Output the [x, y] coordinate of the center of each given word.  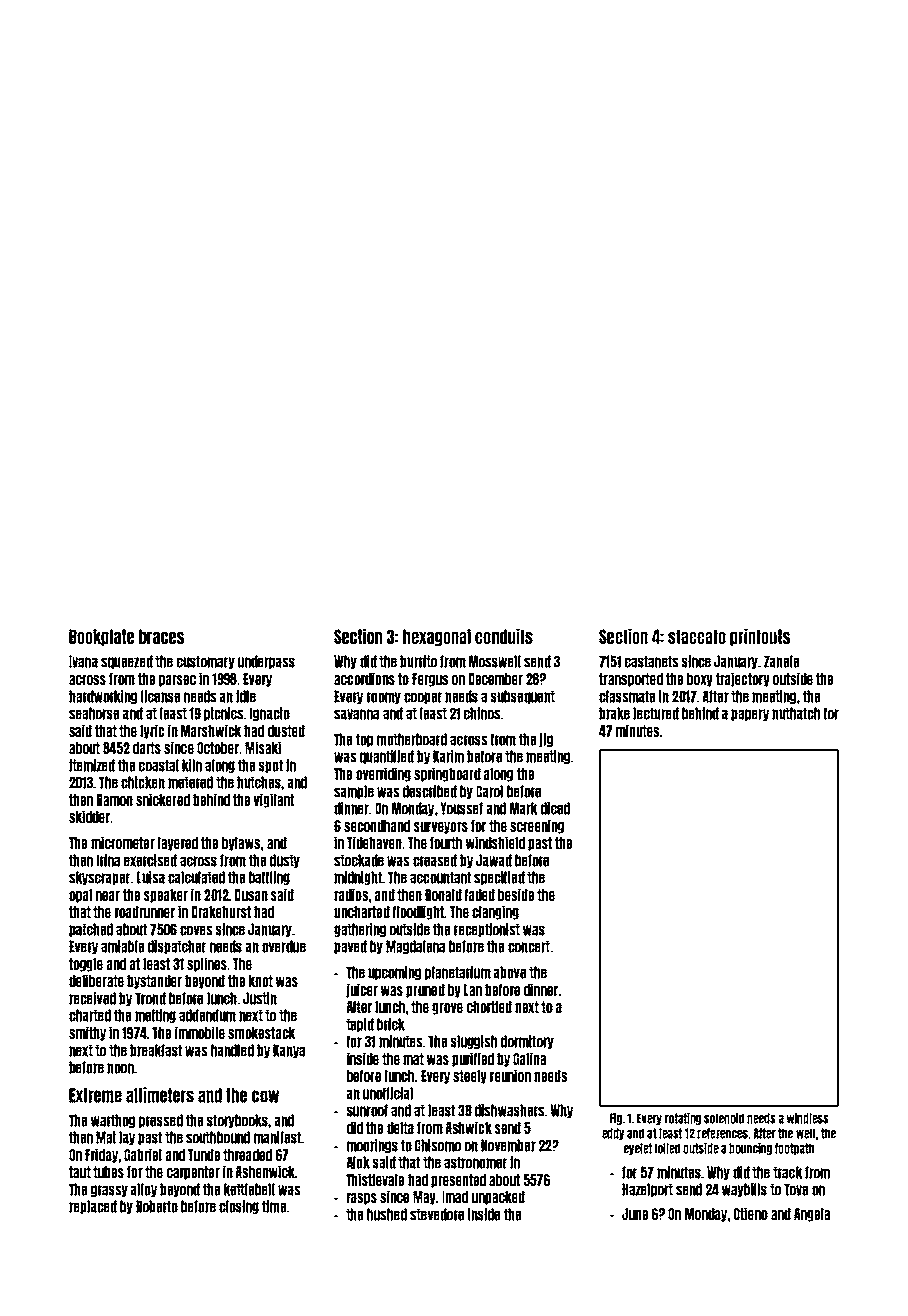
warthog [113, 1121]
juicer [362, 990]
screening [537, 826]
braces [161, 636]
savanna [356, 714]
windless [808, 1118]
